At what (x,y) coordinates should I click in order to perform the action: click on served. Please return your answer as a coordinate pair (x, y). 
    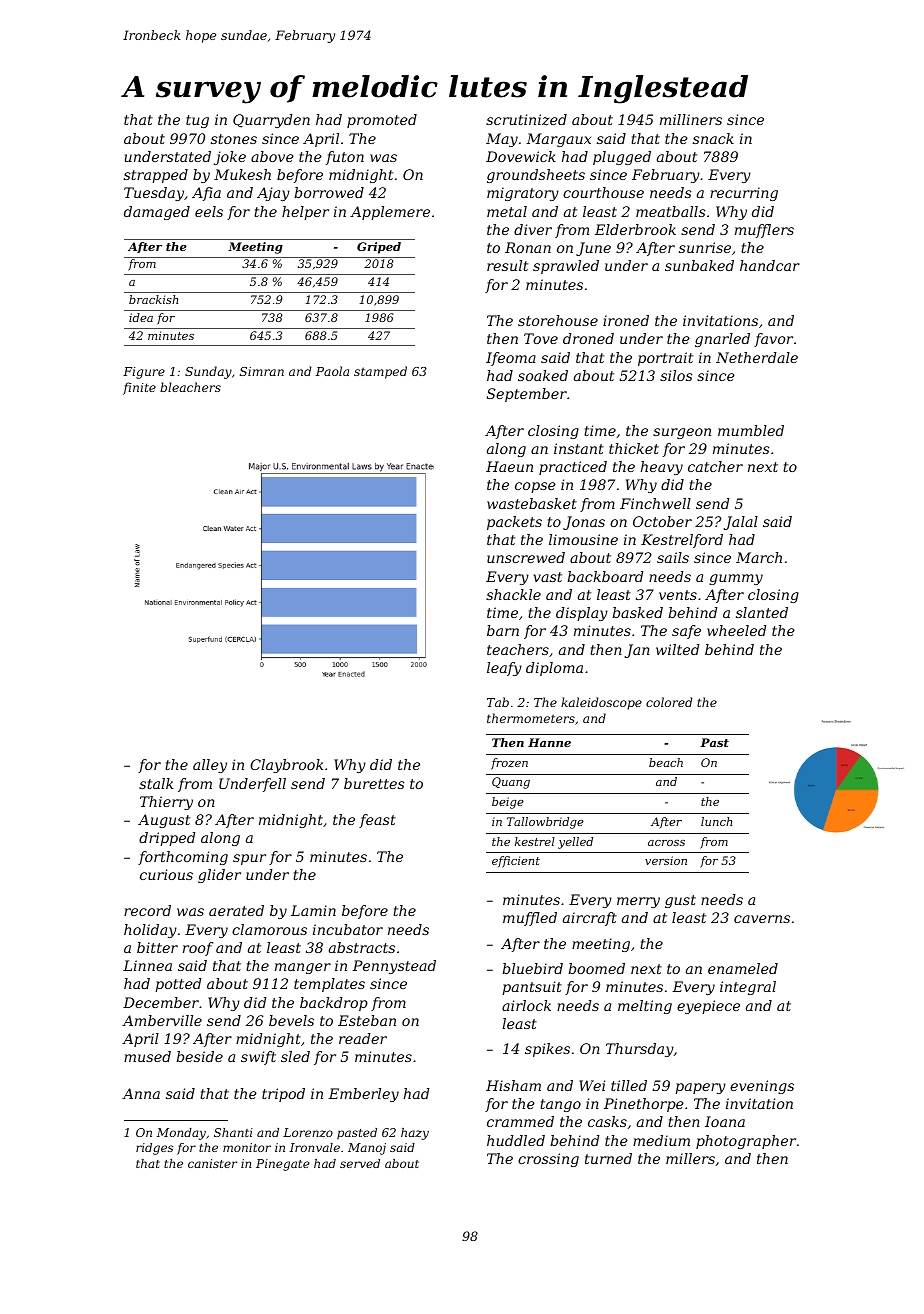
    Looking at the image, I should click on (360, 1163).
